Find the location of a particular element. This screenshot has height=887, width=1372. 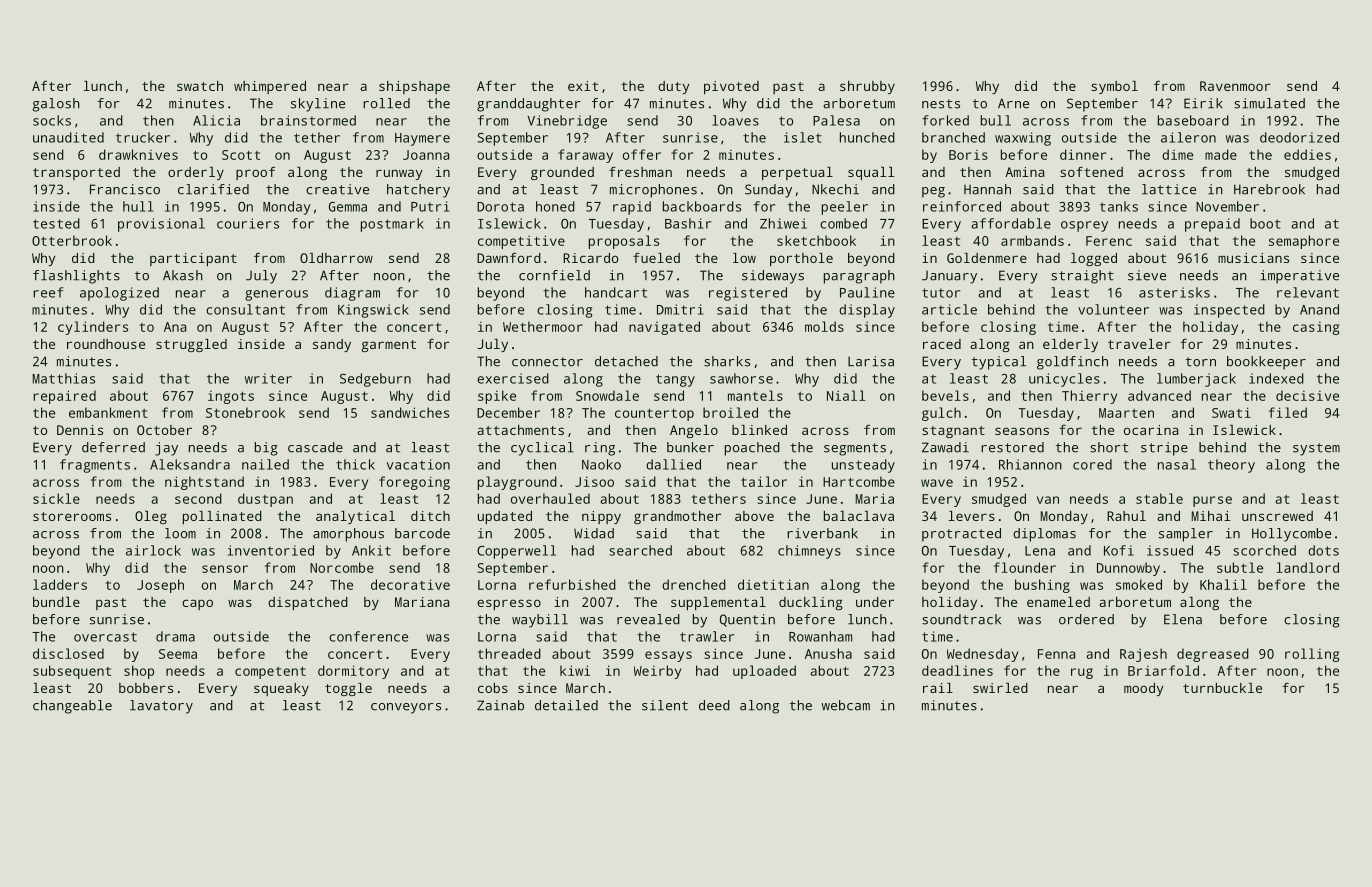

generous is located at coordinates (276, 295).
